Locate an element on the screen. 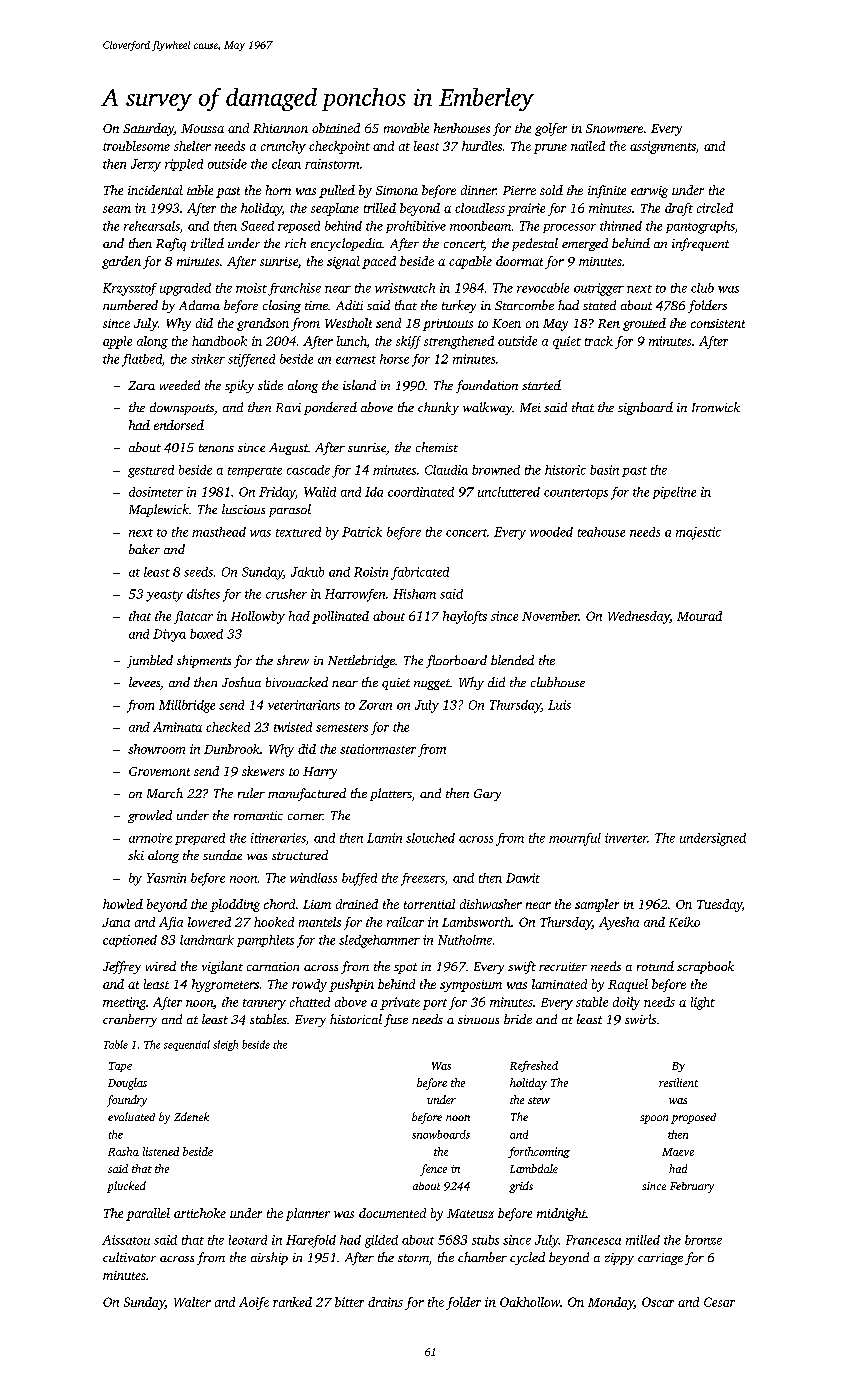 This screenshot has height=1400, width=849. majestic is located at coordinates (698, 533).
